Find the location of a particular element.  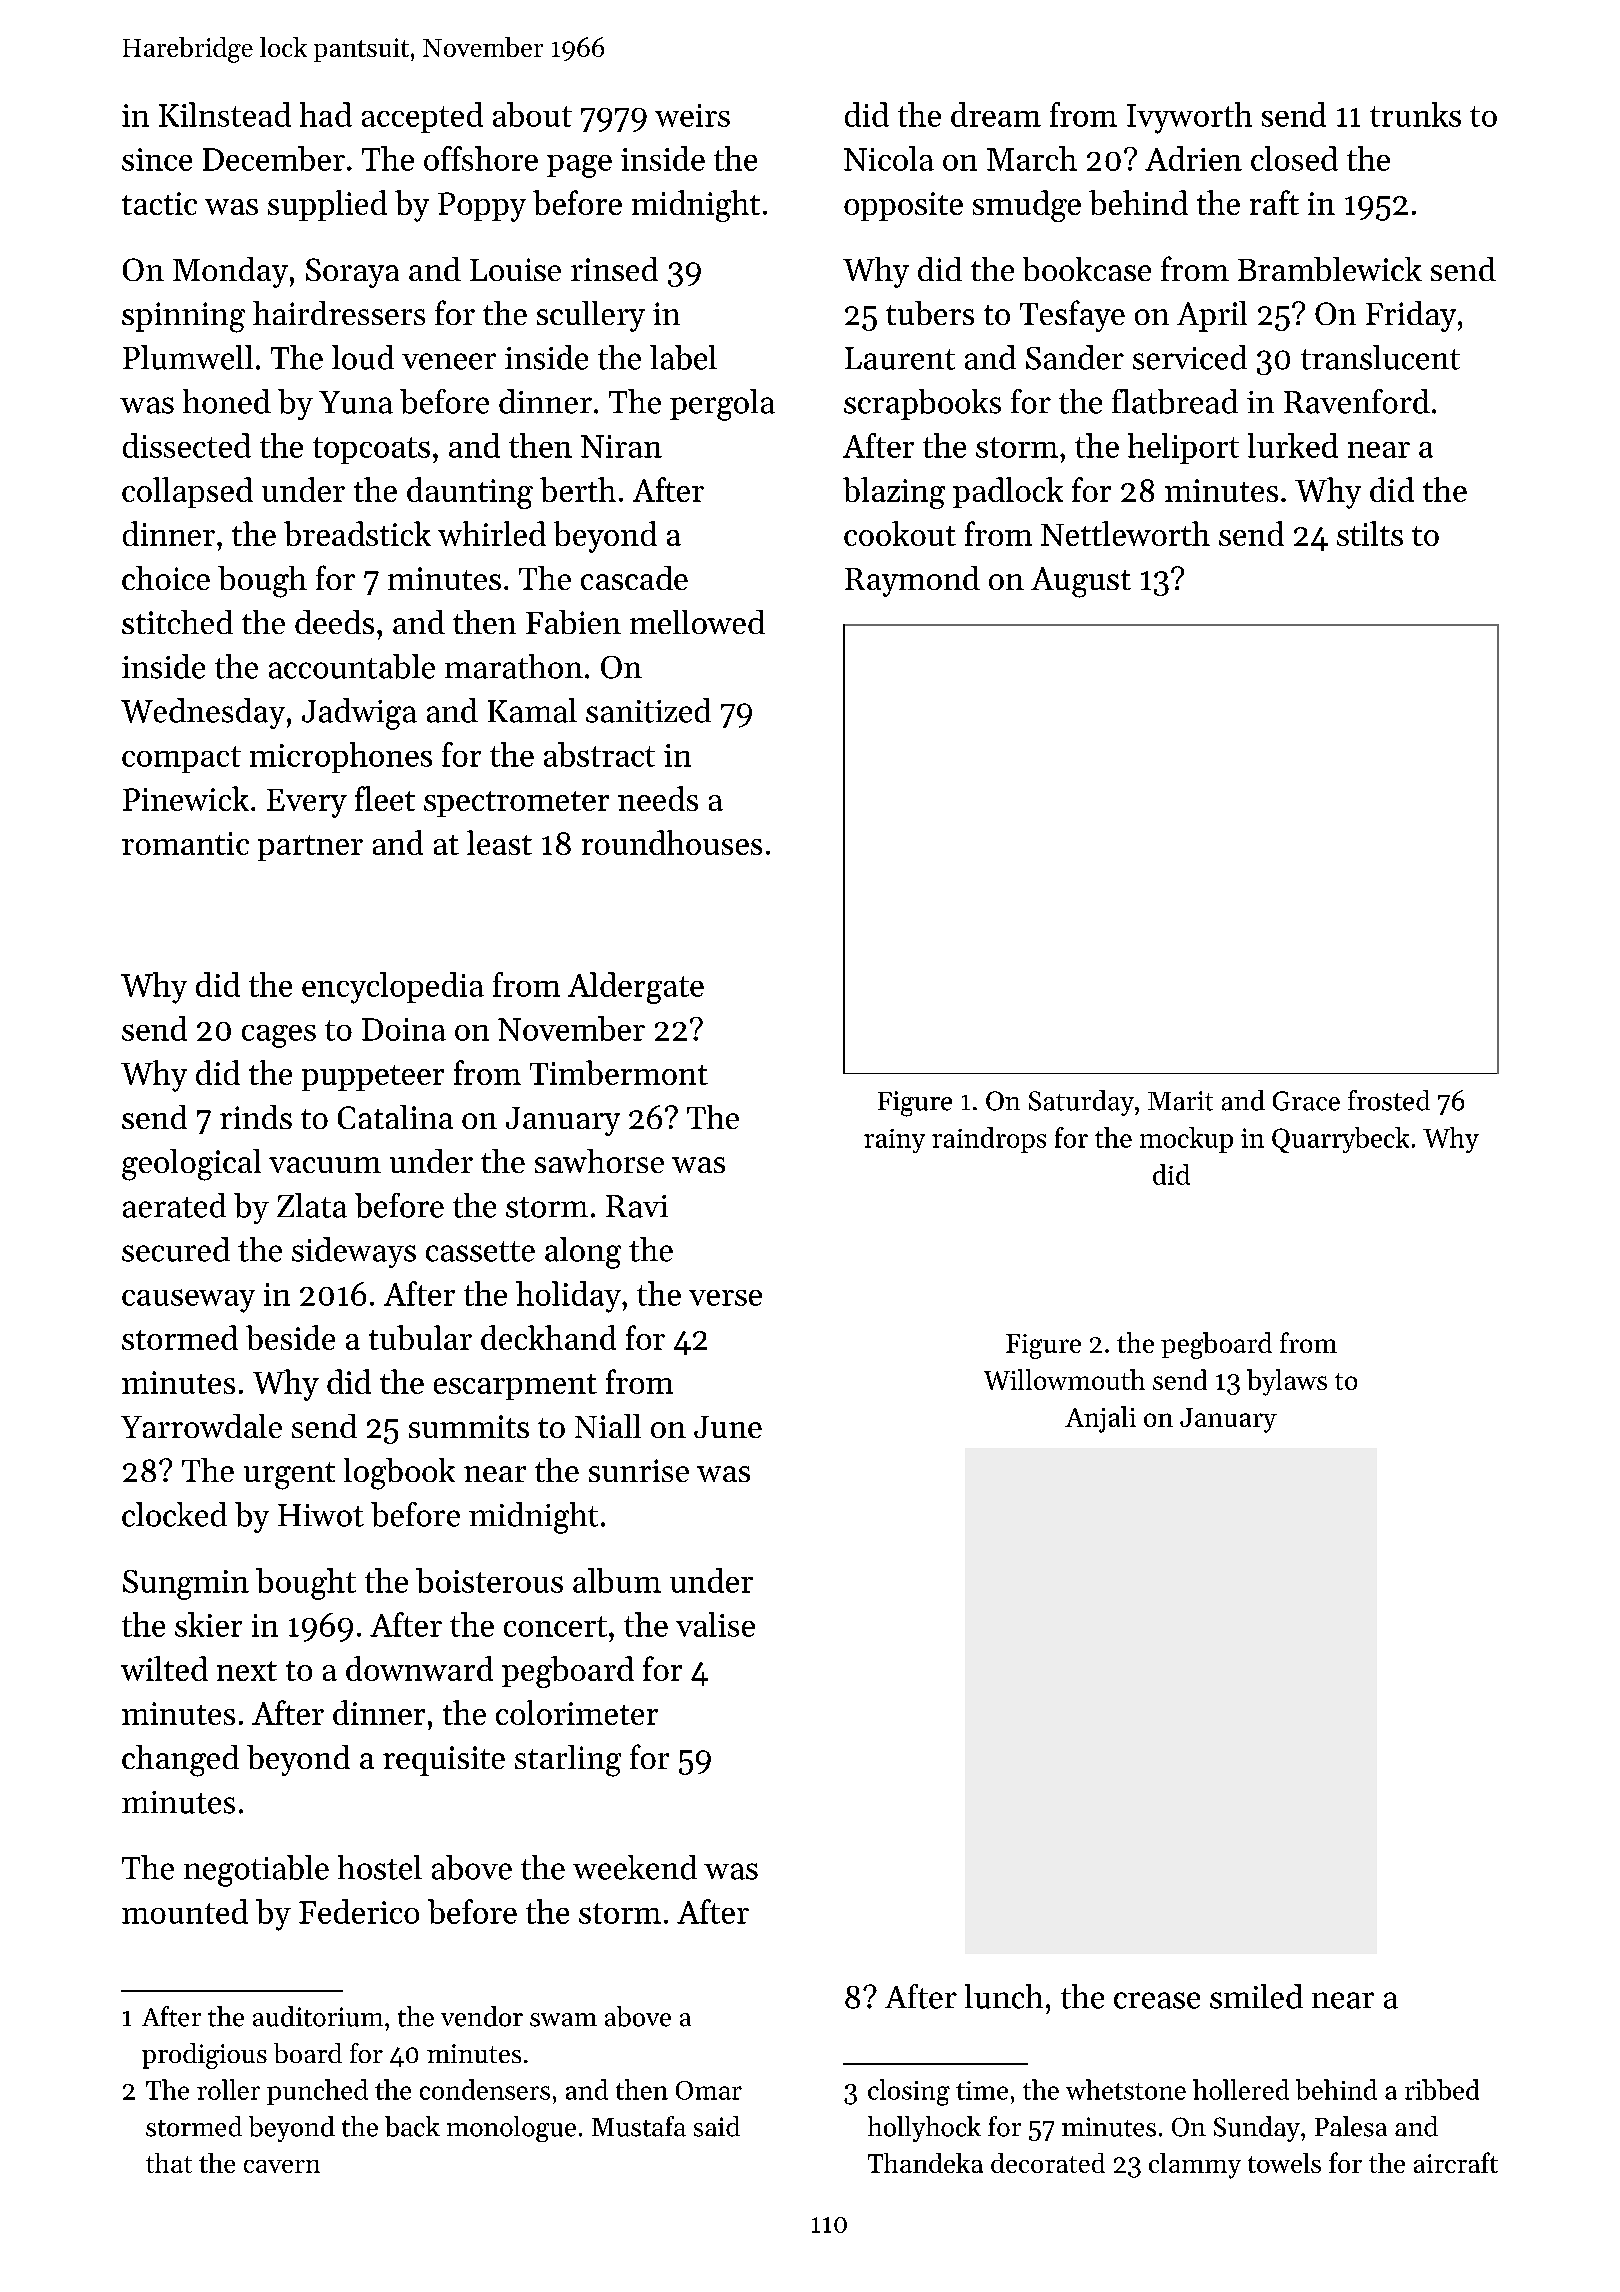

dream is located at coordinates (996, 114).
